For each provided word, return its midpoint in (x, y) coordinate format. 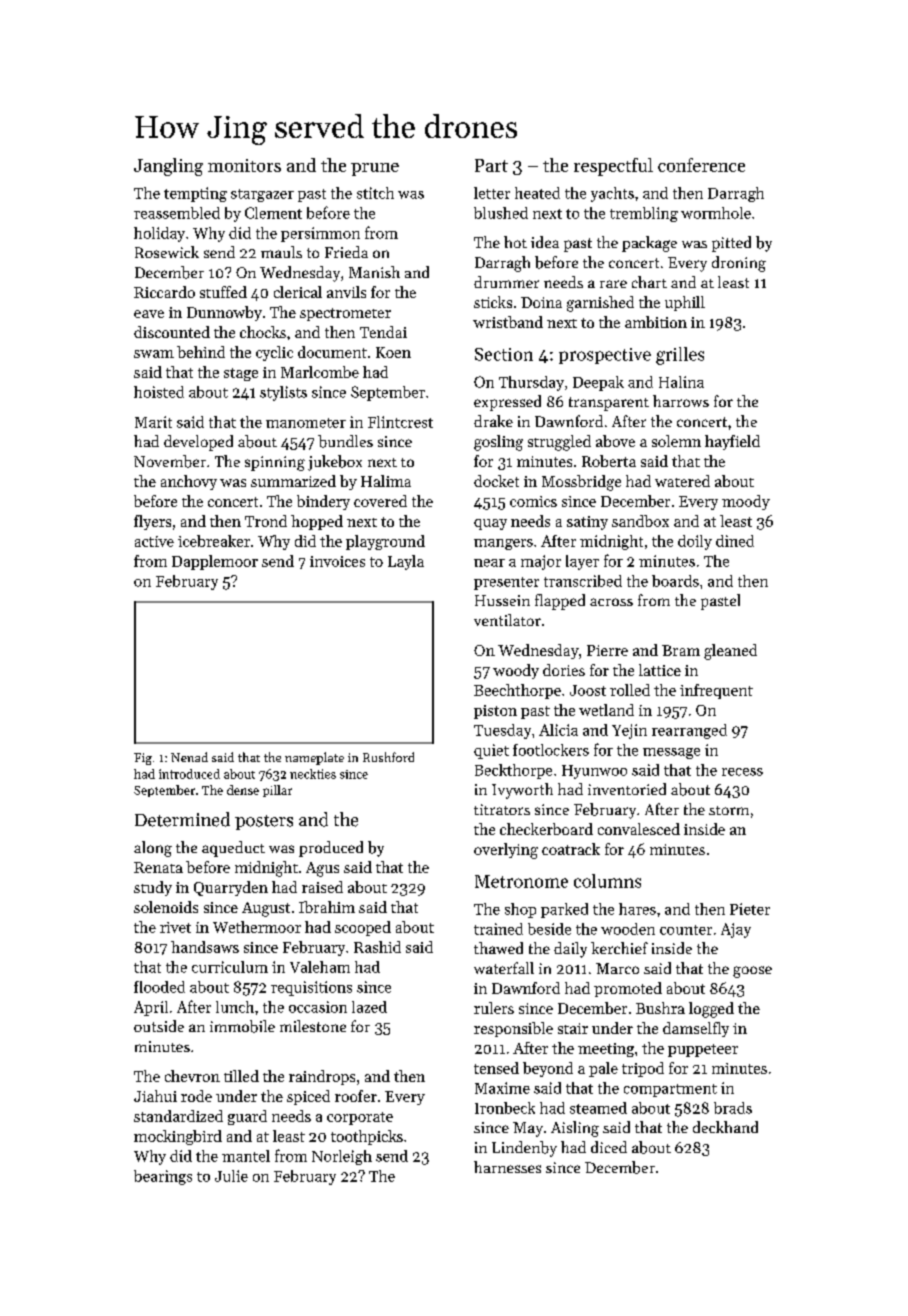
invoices (337, 561)
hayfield (732, 442)
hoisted (159, 392)
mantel (246, 1156)
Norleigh (342, 1157)
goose (752, 972)
